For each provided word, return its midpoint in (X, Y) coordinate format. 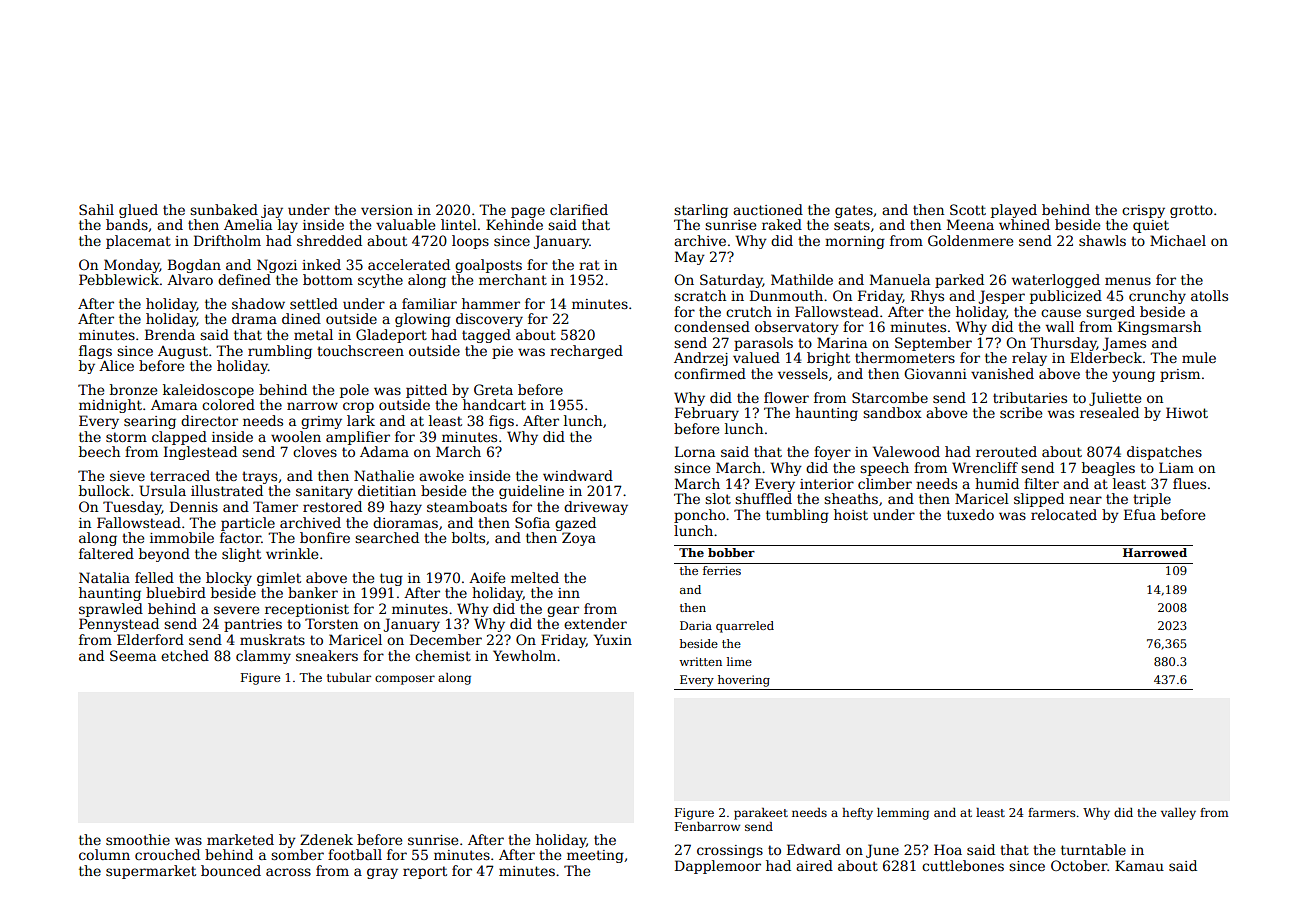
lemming (903, 814)
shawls (1102, 240)
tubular (349, 677)
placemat (138, 242)
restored (332, 506)
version (387, 210)
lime (739, 661)
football (355, 854)
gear (563, 611)
